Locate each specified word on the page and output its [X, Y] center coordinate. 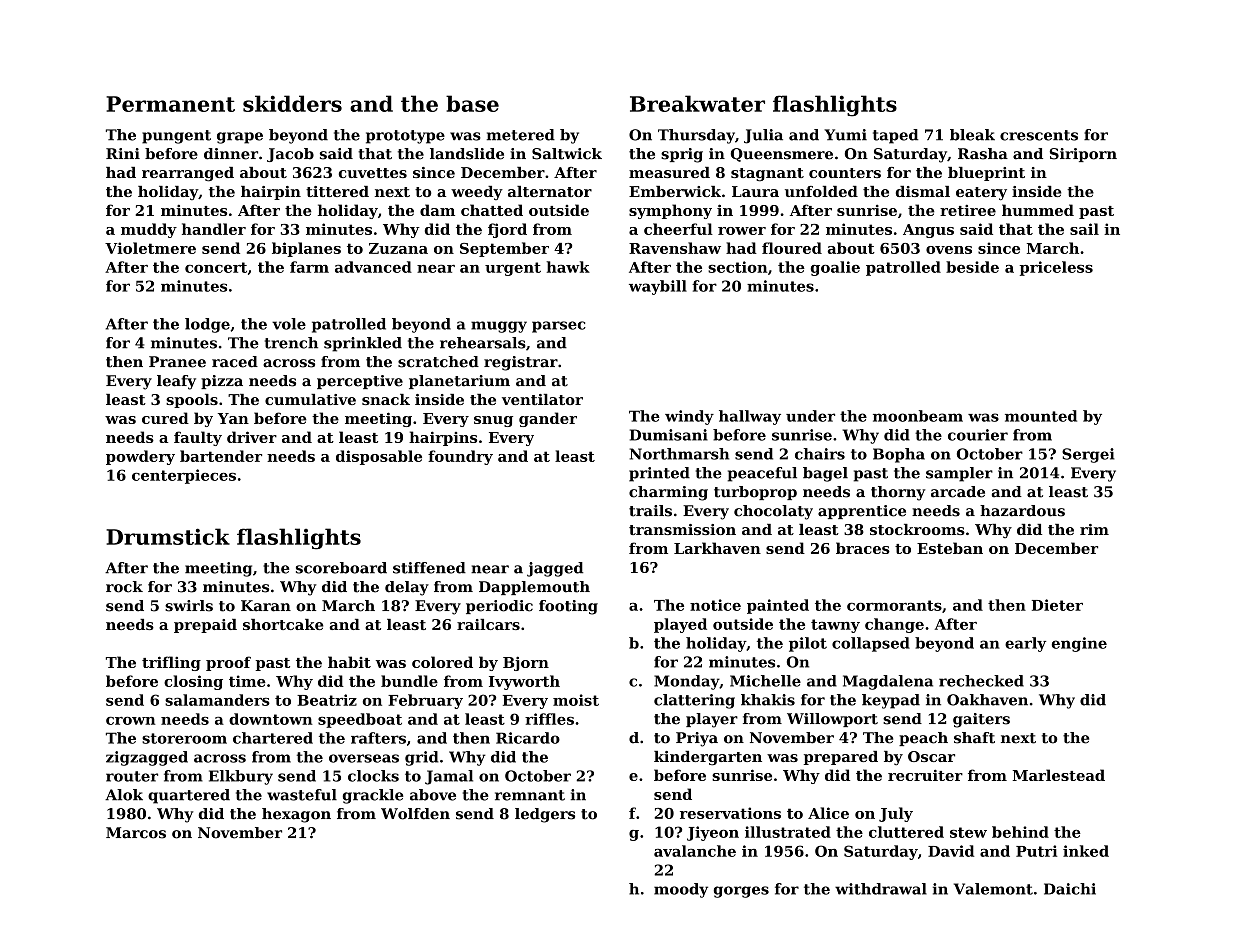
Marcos [136, 833]
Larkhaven [717, 548]
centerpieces [184, 476]
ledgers [545, 815]
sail [1084, 229]
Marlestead [1059, 775]
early [1025, 644]
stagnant [767, 175]
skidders [292, 103]
